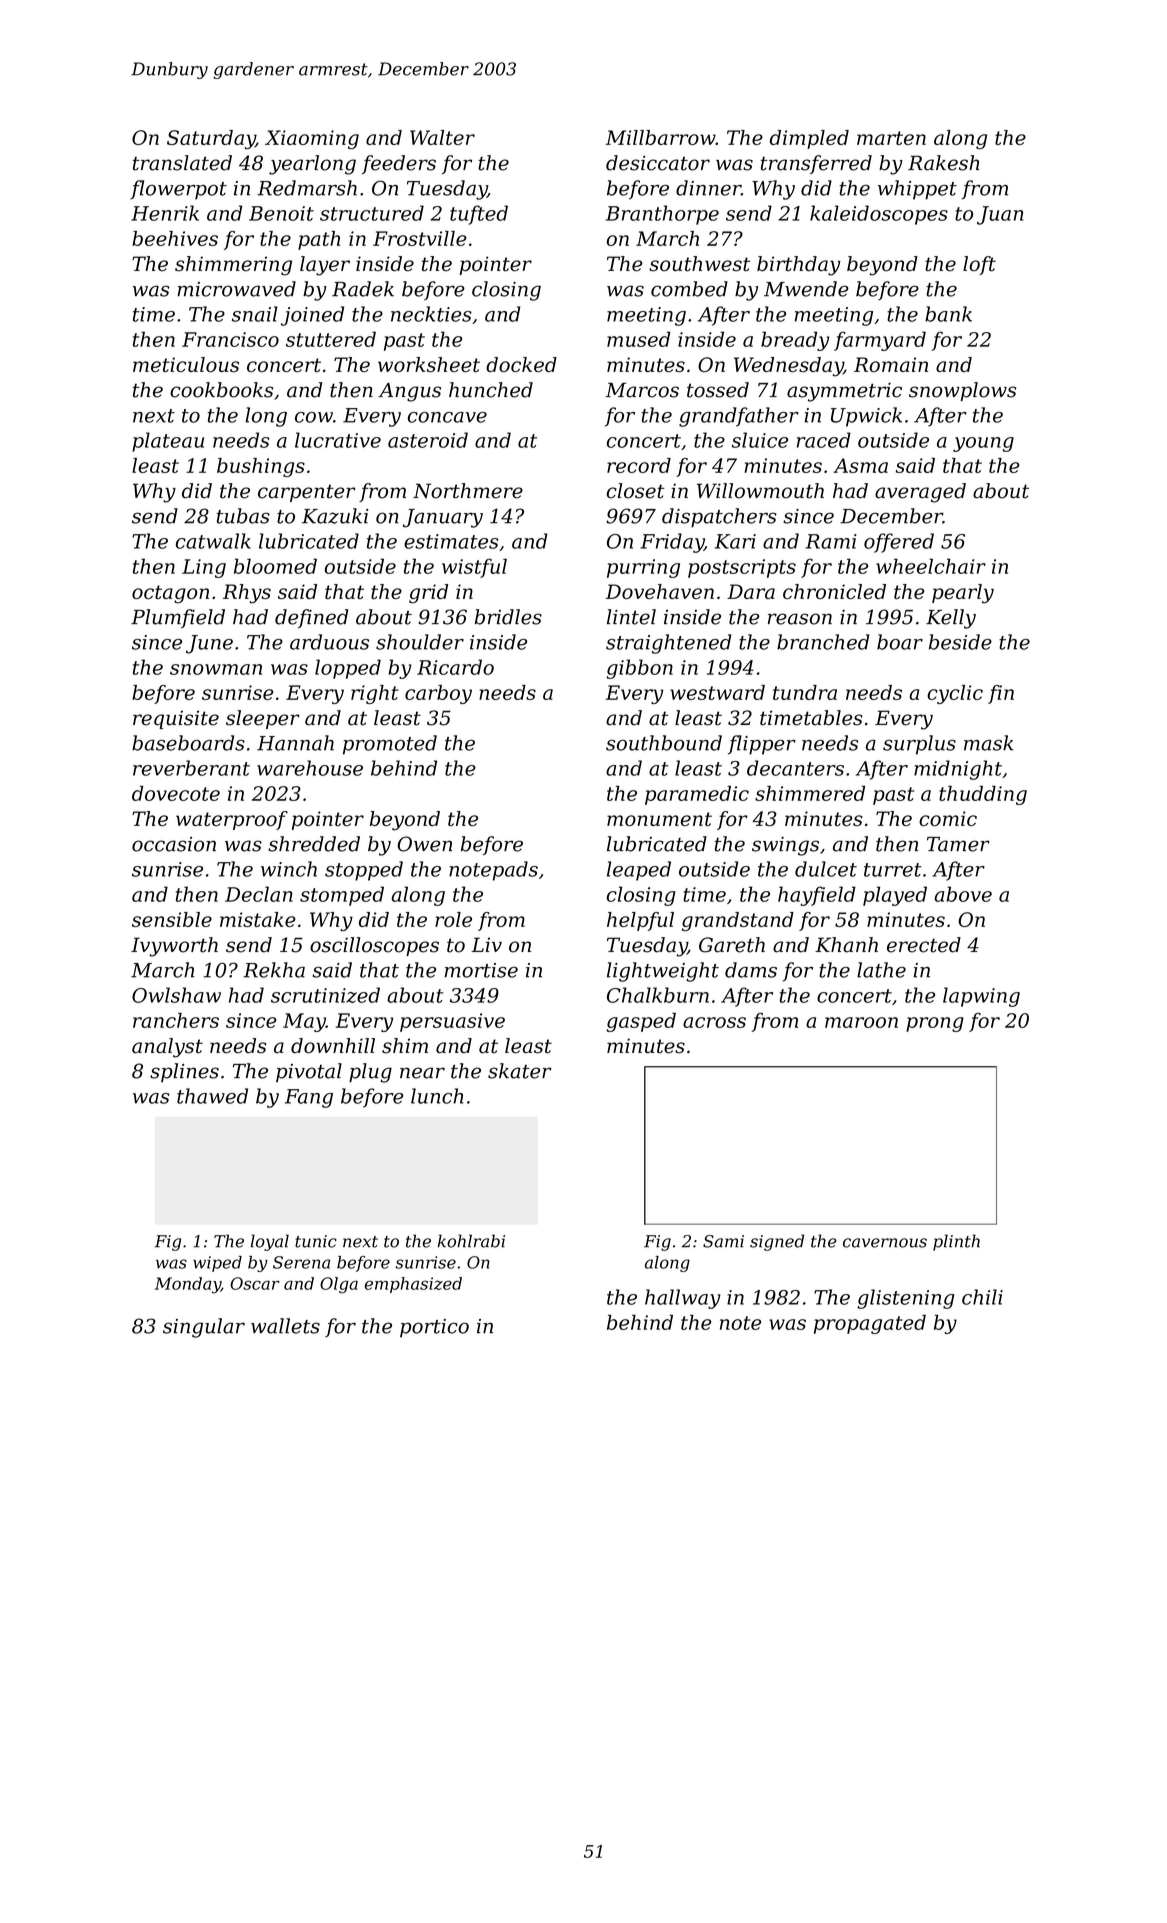 The height and width of the document is (1923, 1167). I want to click on propagated, so click(870, 1324).
